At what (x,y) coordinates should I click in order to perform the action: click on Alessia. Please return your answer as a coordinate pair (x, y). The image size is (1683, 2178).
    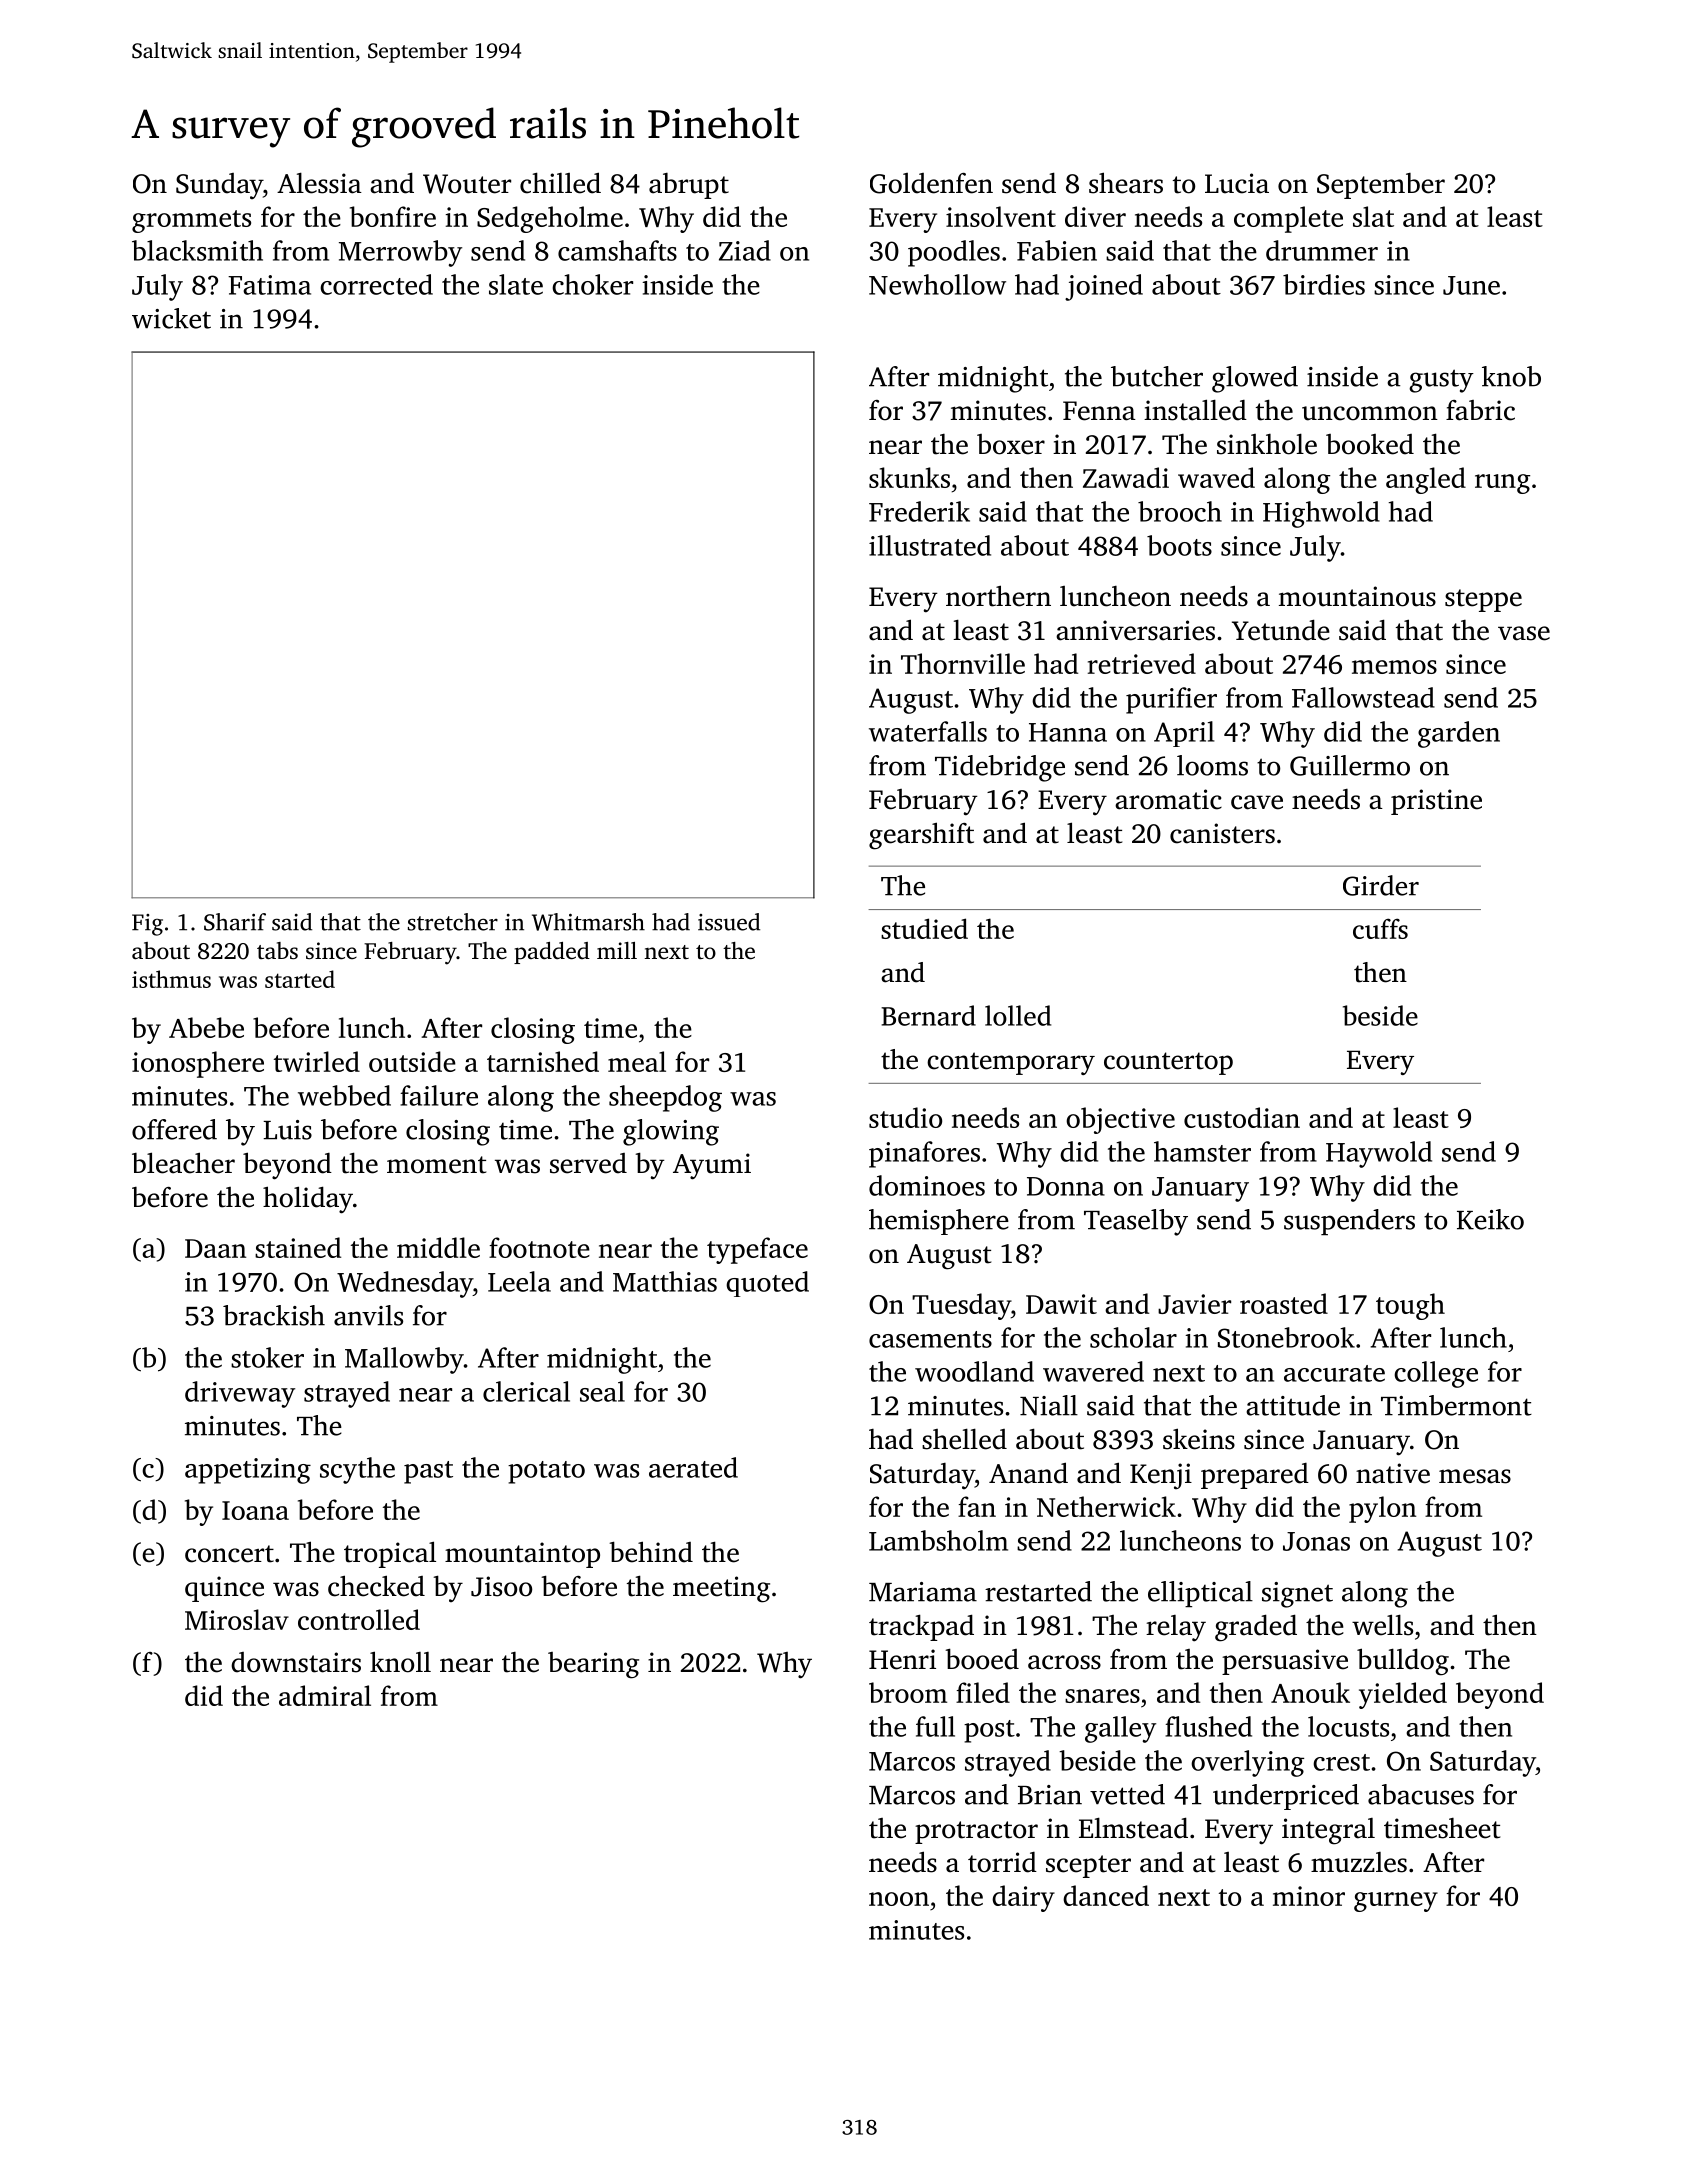
    Looking at the image, I should click on (319, 183).
